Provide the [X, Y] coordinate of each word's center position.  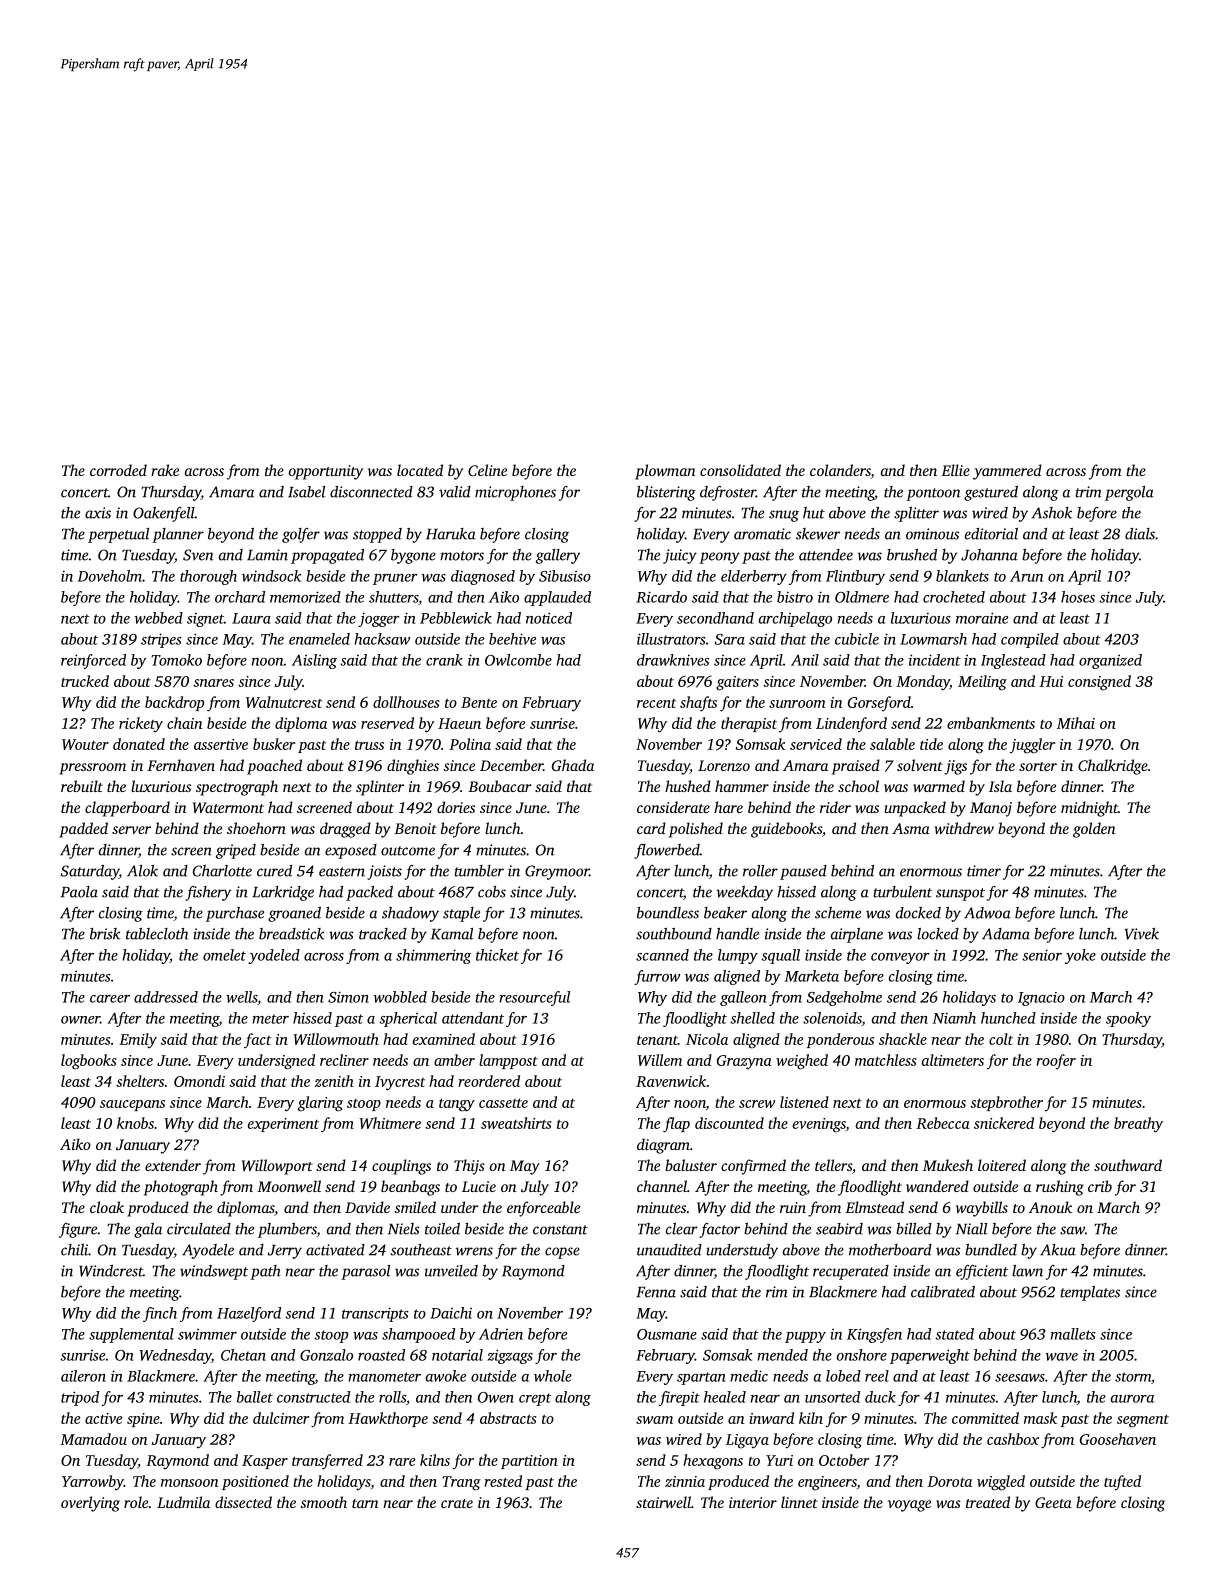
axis [98, 513]
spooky [1128, 1019]
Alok [142, 871]
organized [1110, 661]
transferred [327, 1462]
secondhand [715, 618]
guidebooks [786, 830]
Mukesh [948, 1165]
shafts [698, 704]
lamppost [508, 1061]
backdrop [174, 703]
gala [148, 1230]
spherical [408, 1019]
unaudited [669, 1250]
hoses [1078, 597]
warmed [939, 786]
